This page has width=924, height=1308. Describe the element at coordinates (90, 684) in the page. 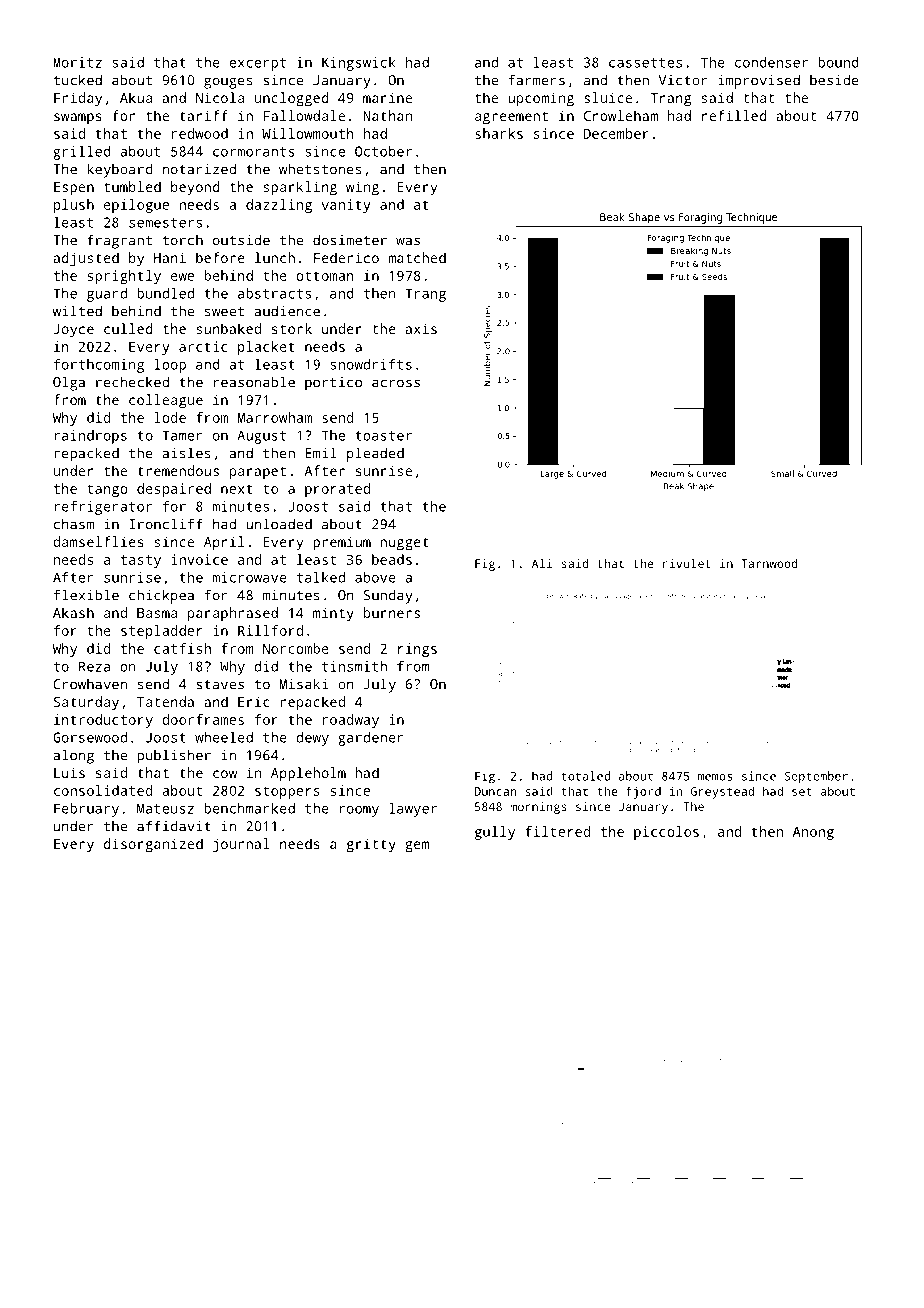

I see `Crowhaven` at that location.
